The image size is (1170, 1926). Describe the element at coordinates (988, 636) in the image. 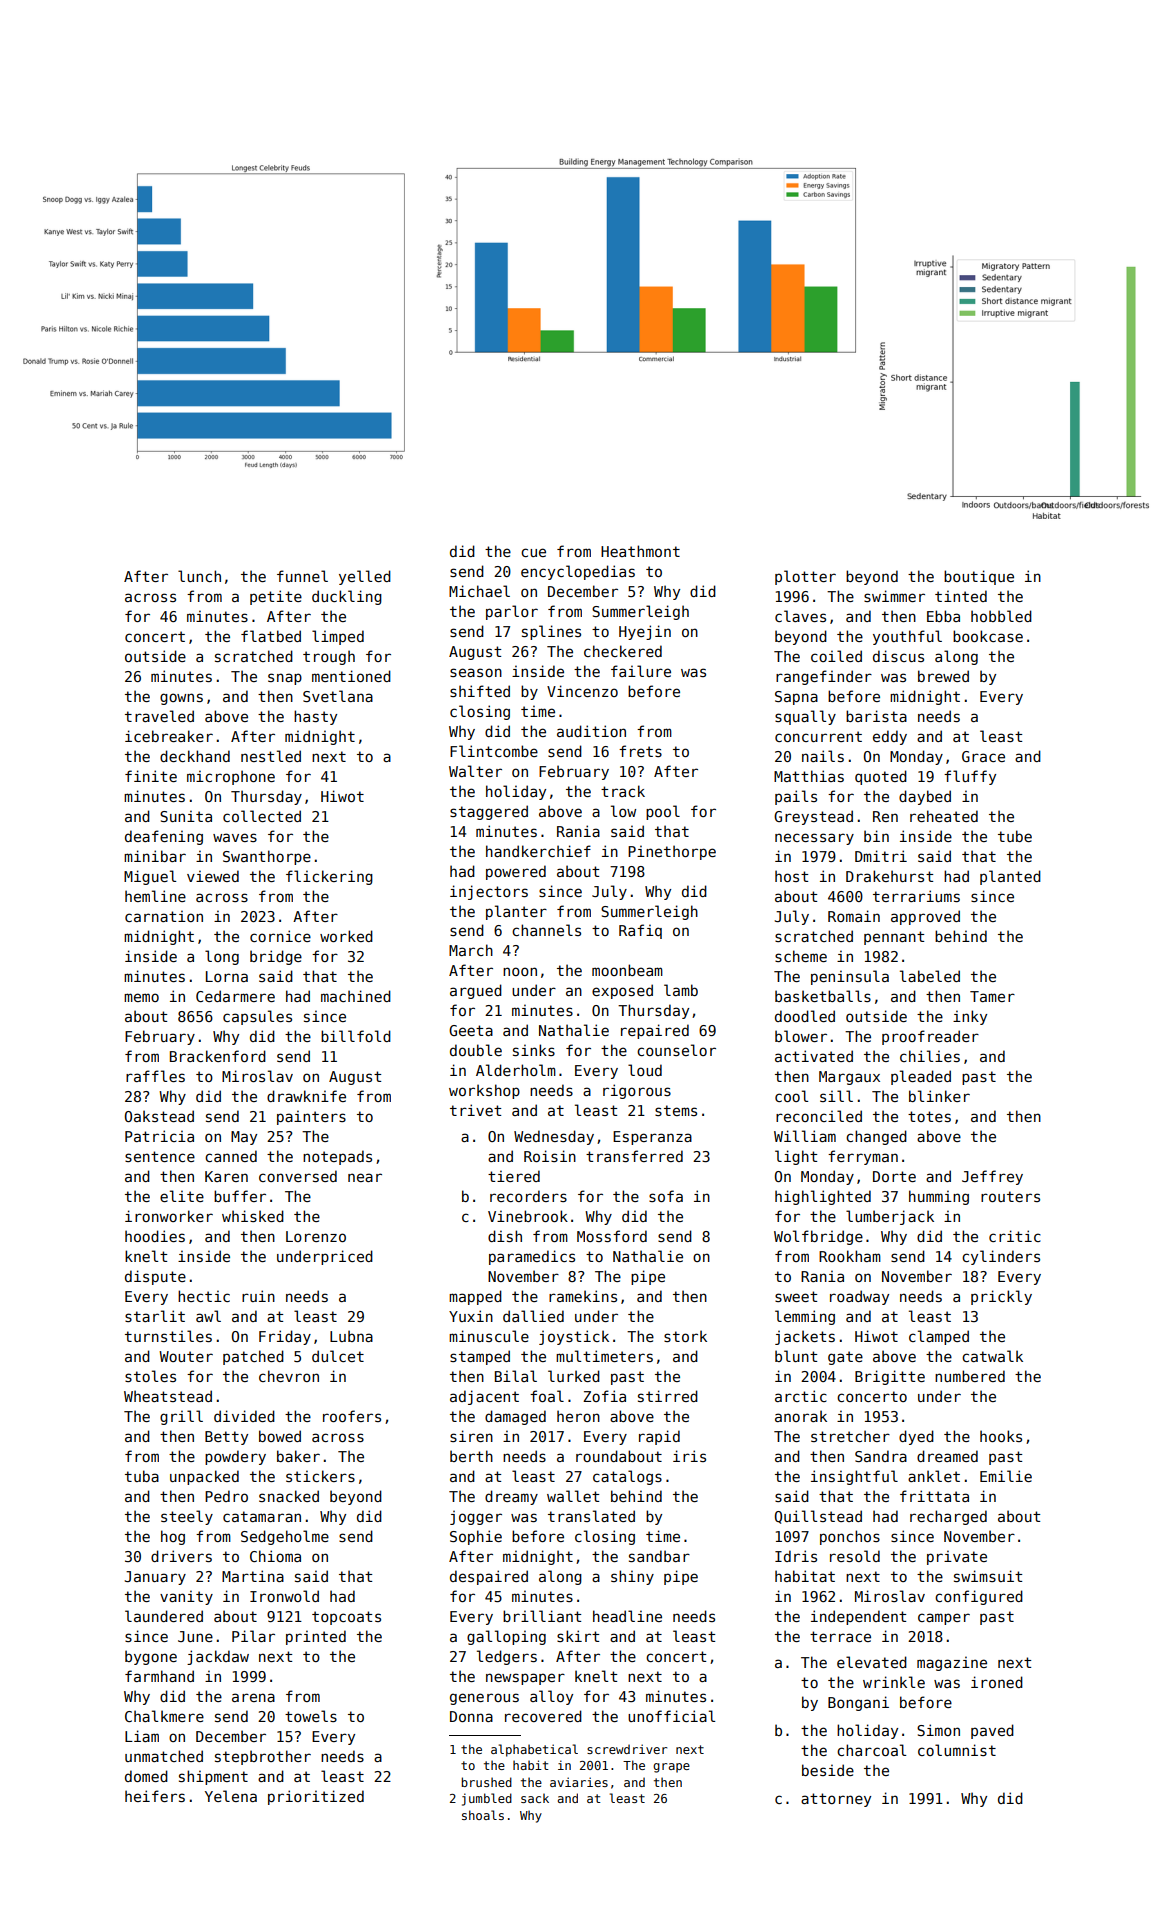

I see `bookcase` at that location.
